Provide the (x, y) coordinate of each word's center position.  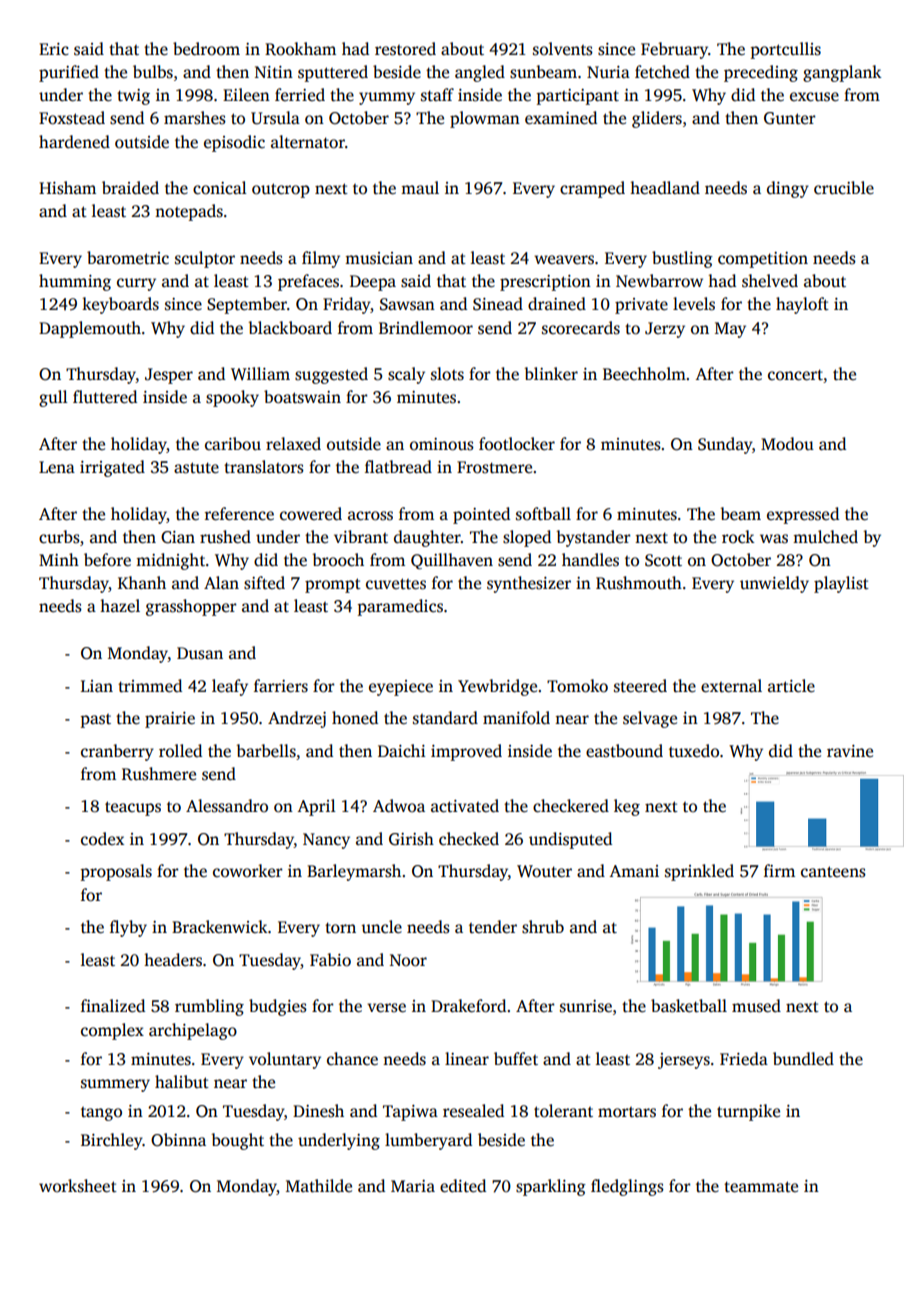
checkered (571, 806)
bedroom (206, 49)
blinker (551, 374)
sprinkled (699, 872)
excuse (814, 97)
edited (463, 1186)
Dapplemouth (90, 329)
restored (405, 49)
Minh (59, 559)
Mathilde (319, 1186)
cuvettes (396, 584)
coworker (248, 870)
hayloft (802, 305)
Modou (787, 444)
